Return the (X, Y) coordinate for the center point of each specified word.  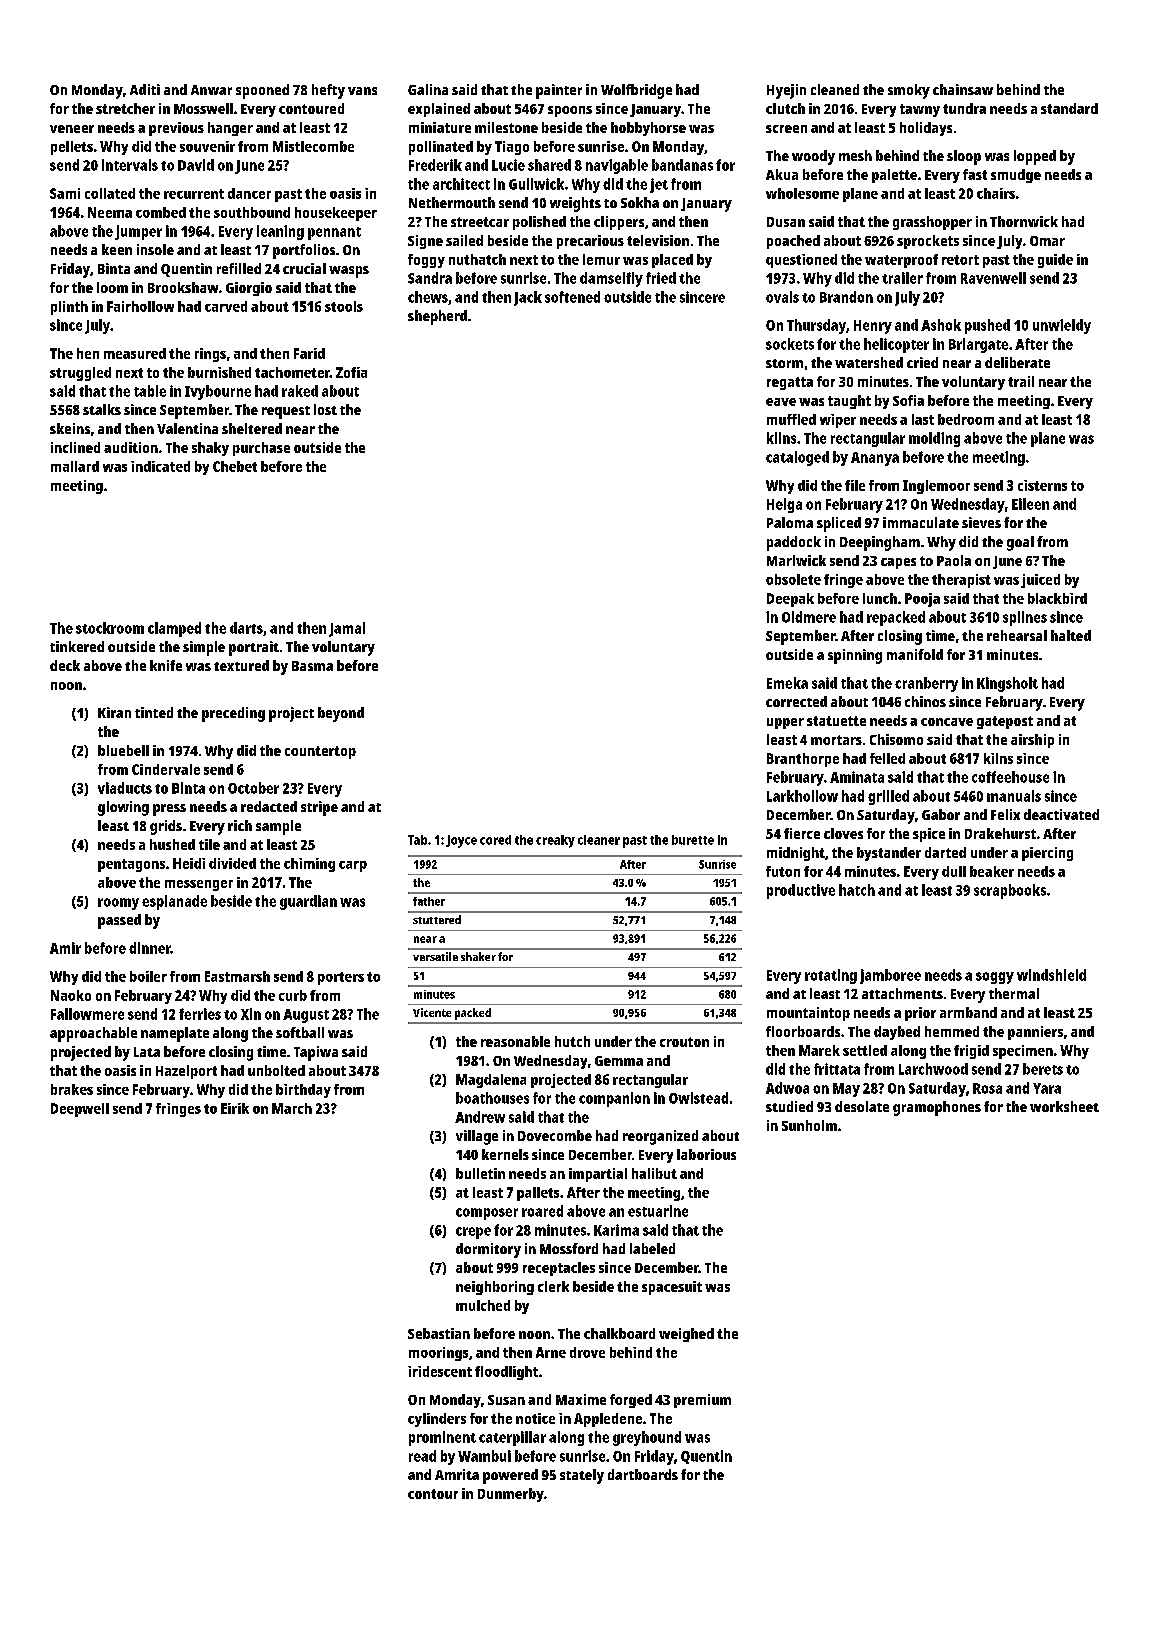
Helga (784, 505)
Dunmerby (511, 1495)
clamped (174, 629)
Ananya (875, 459)
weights (575, 204)
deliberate (1017, 362)
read (422, 1456)
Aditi (145, 89)
